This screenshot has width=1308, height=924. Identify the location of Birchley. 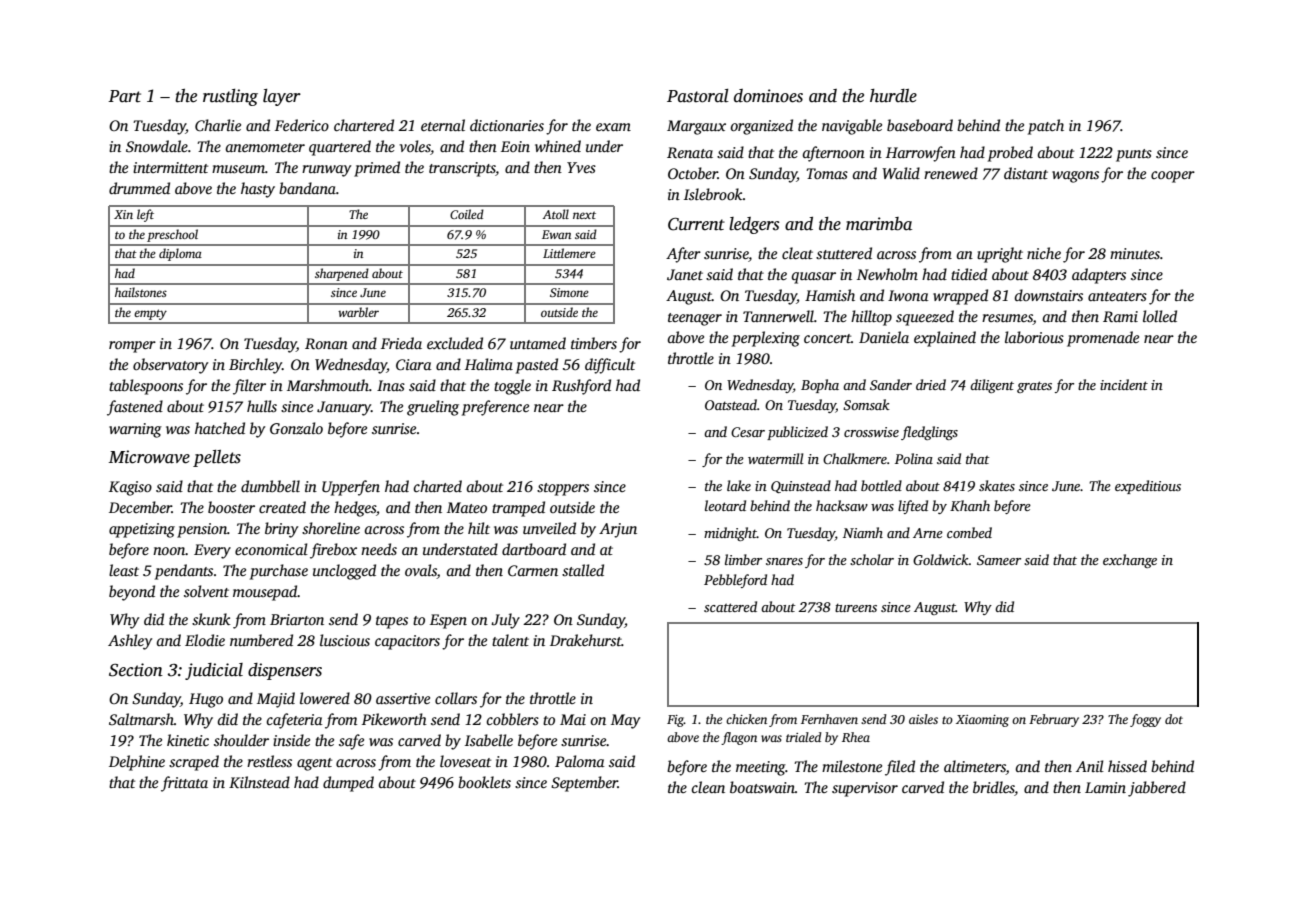
(255, 366).
